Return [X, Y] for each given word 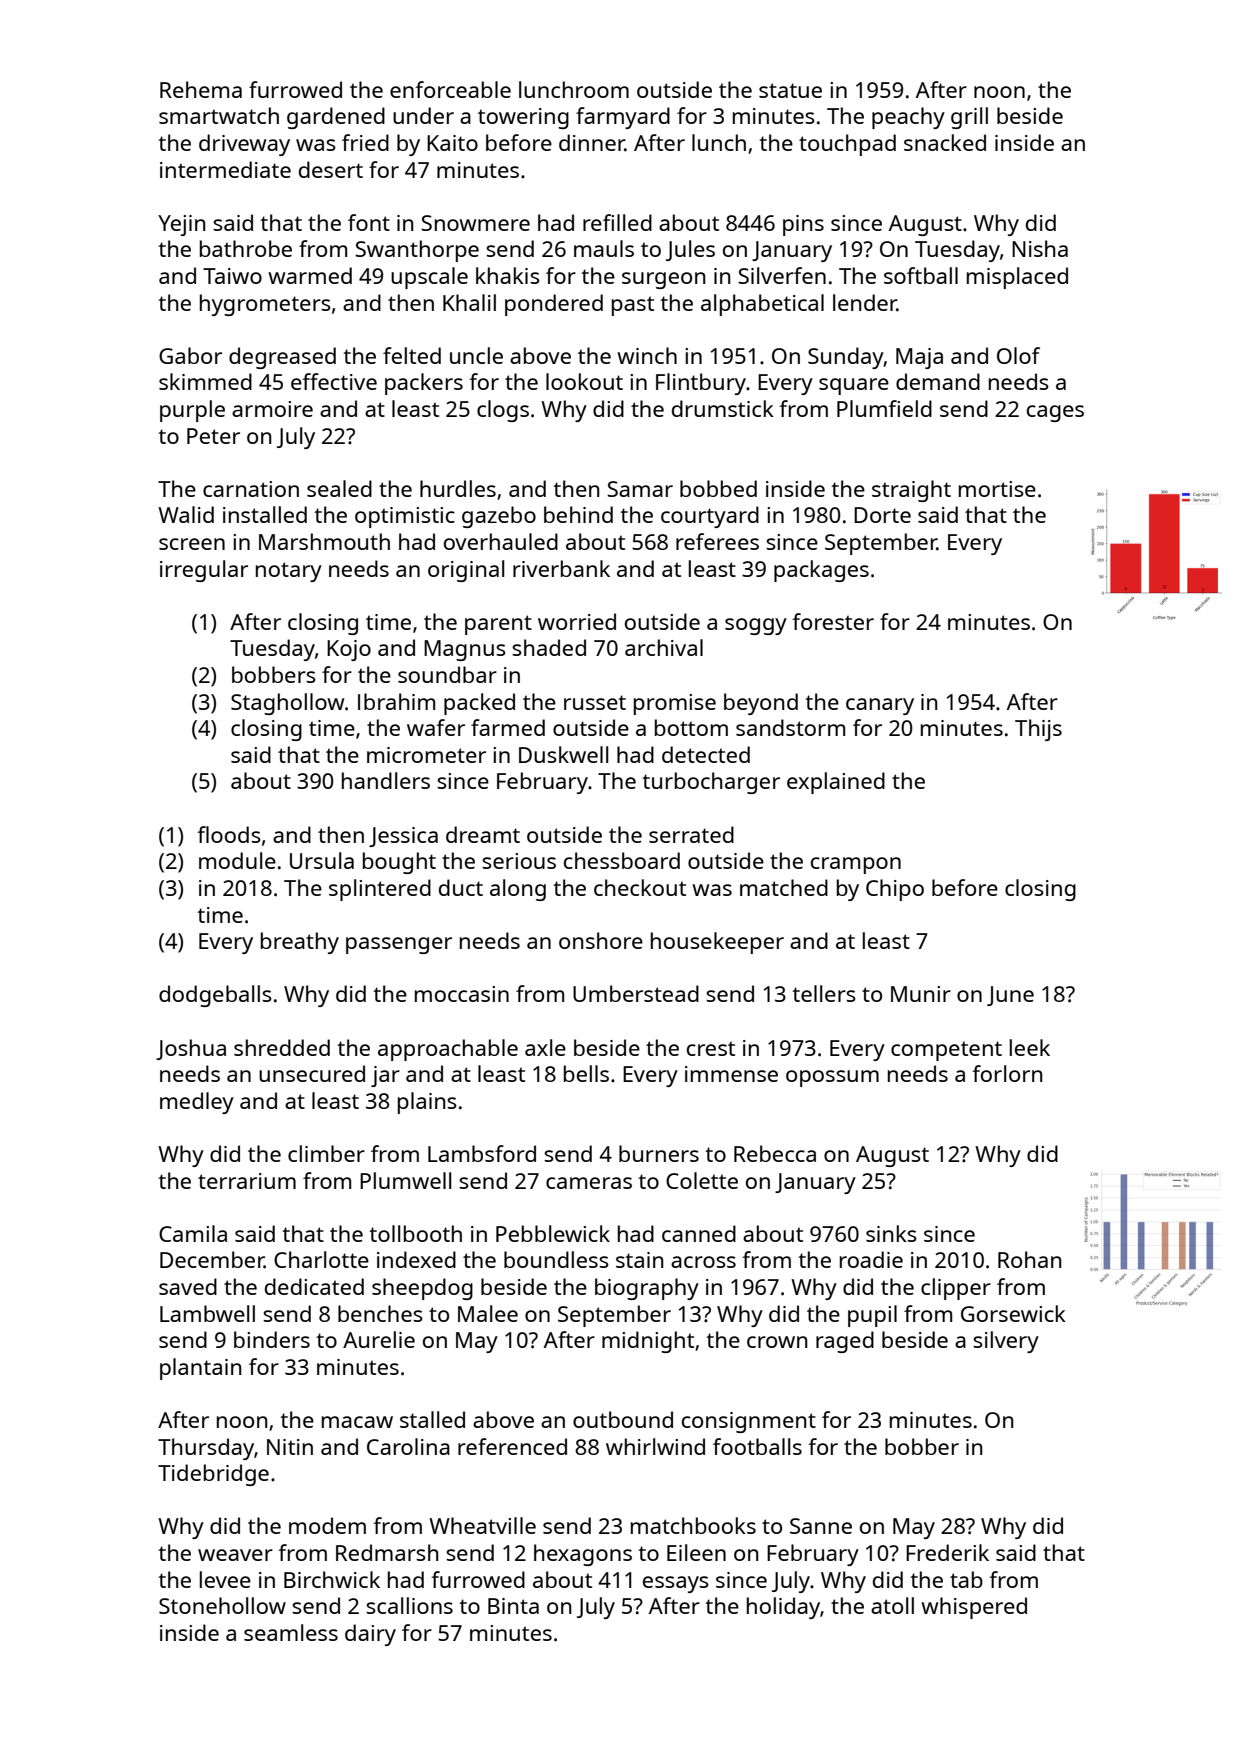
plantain [200, 1369]
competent [946, 1051]
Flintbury [701, 384]
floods [229, 834]
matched [784, 887]
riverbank [561, 568]
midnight [648, 1342]
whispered [974, 1608]
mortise [997, 489]
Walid [186, 514]
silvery [1006, 1342]
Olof [1018, 355]
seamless [291, 1632]
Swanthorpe [417, 251]
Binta [513, 1606]
